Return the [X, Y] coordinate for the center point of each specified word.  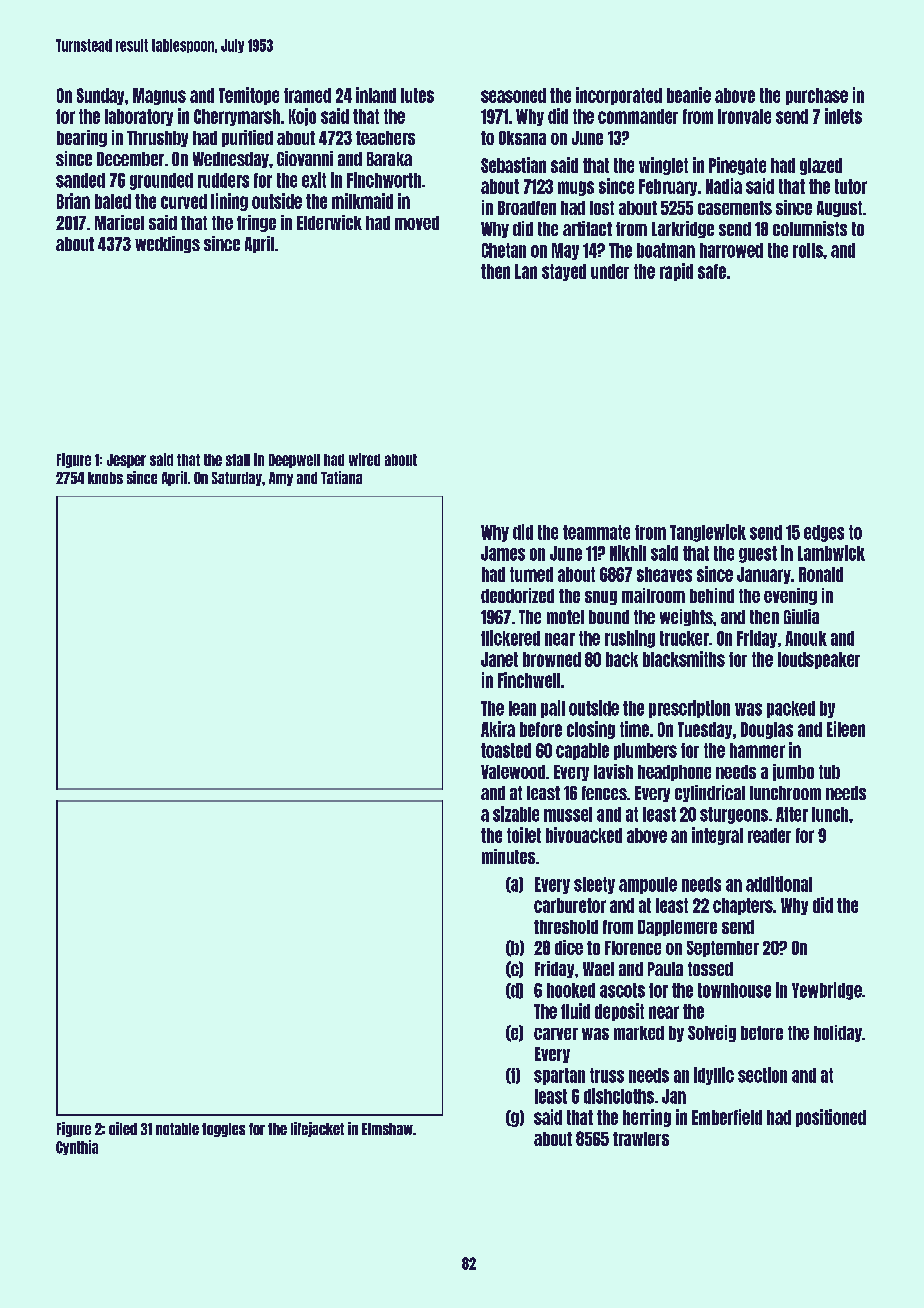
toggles [223, 1130]
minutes [508, 856]
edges [824, 533]
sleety [594, 885]
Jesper [126, 461]
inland [376, 95]
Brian [73, 201]
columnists [810, 228]
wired [364, 459]
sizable [516, 814]
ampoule [648, 885]
